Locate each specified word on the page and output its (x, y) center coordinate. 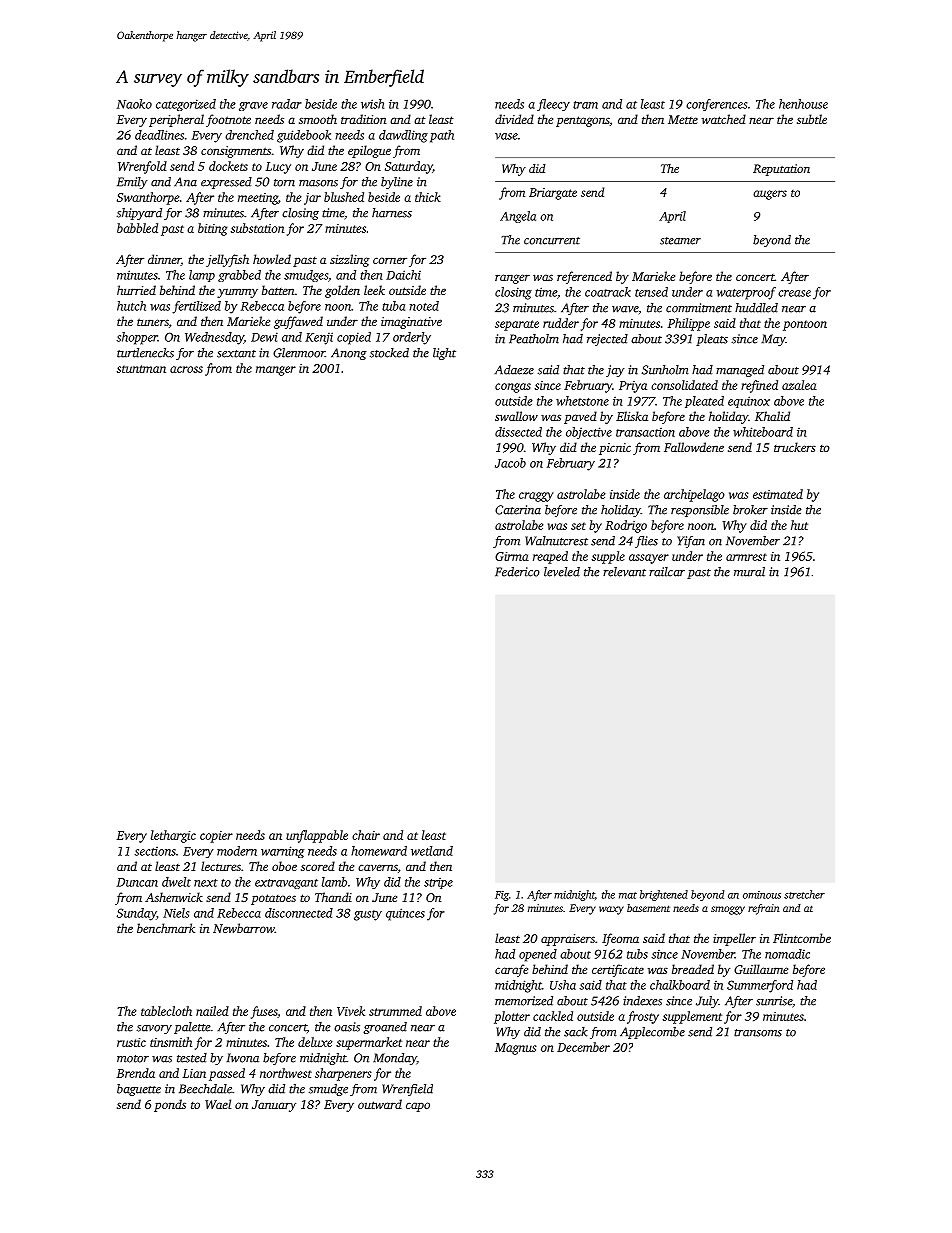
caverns (378, 867)
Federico (517, 572)
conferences (716, 105)
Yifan (691, 542)
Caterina (518, 510)
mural (749, 572)
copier (216, 837)
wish (372, 104)
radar (287, 104)
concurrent (552, 241)
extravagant (286, 884)
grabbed (239, 276)
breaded (693, 969)
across (186, 369)
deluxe (315, 1042)
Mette (683, 119)
